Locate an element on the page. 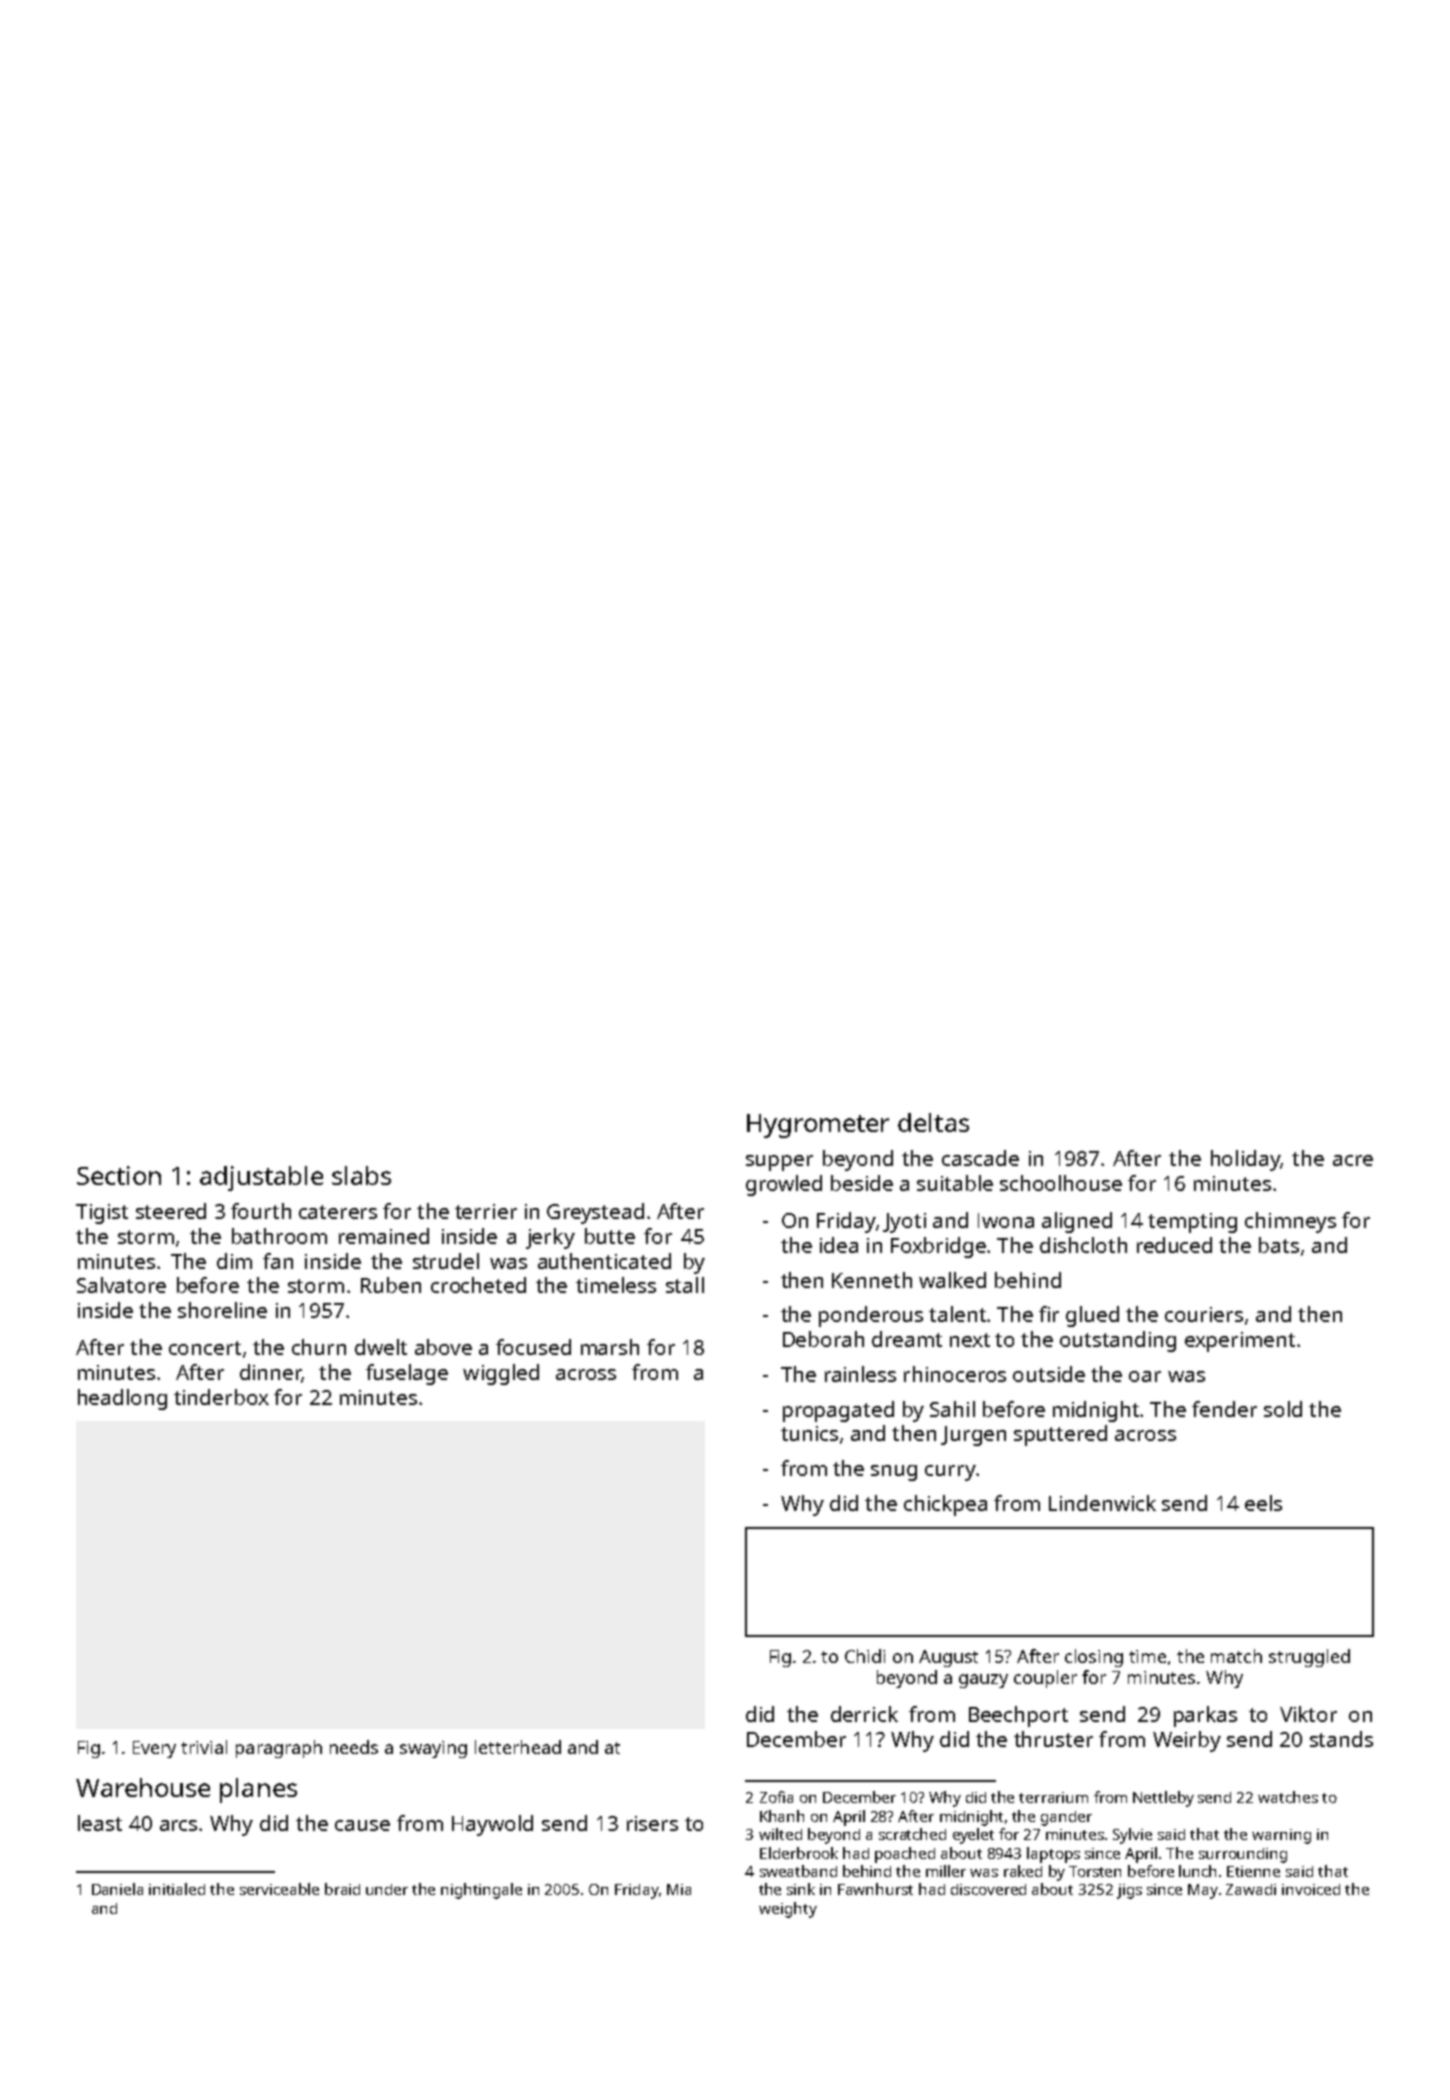 This document has height=2100, width=1450. Section is located at coordinates (119, 1175).
